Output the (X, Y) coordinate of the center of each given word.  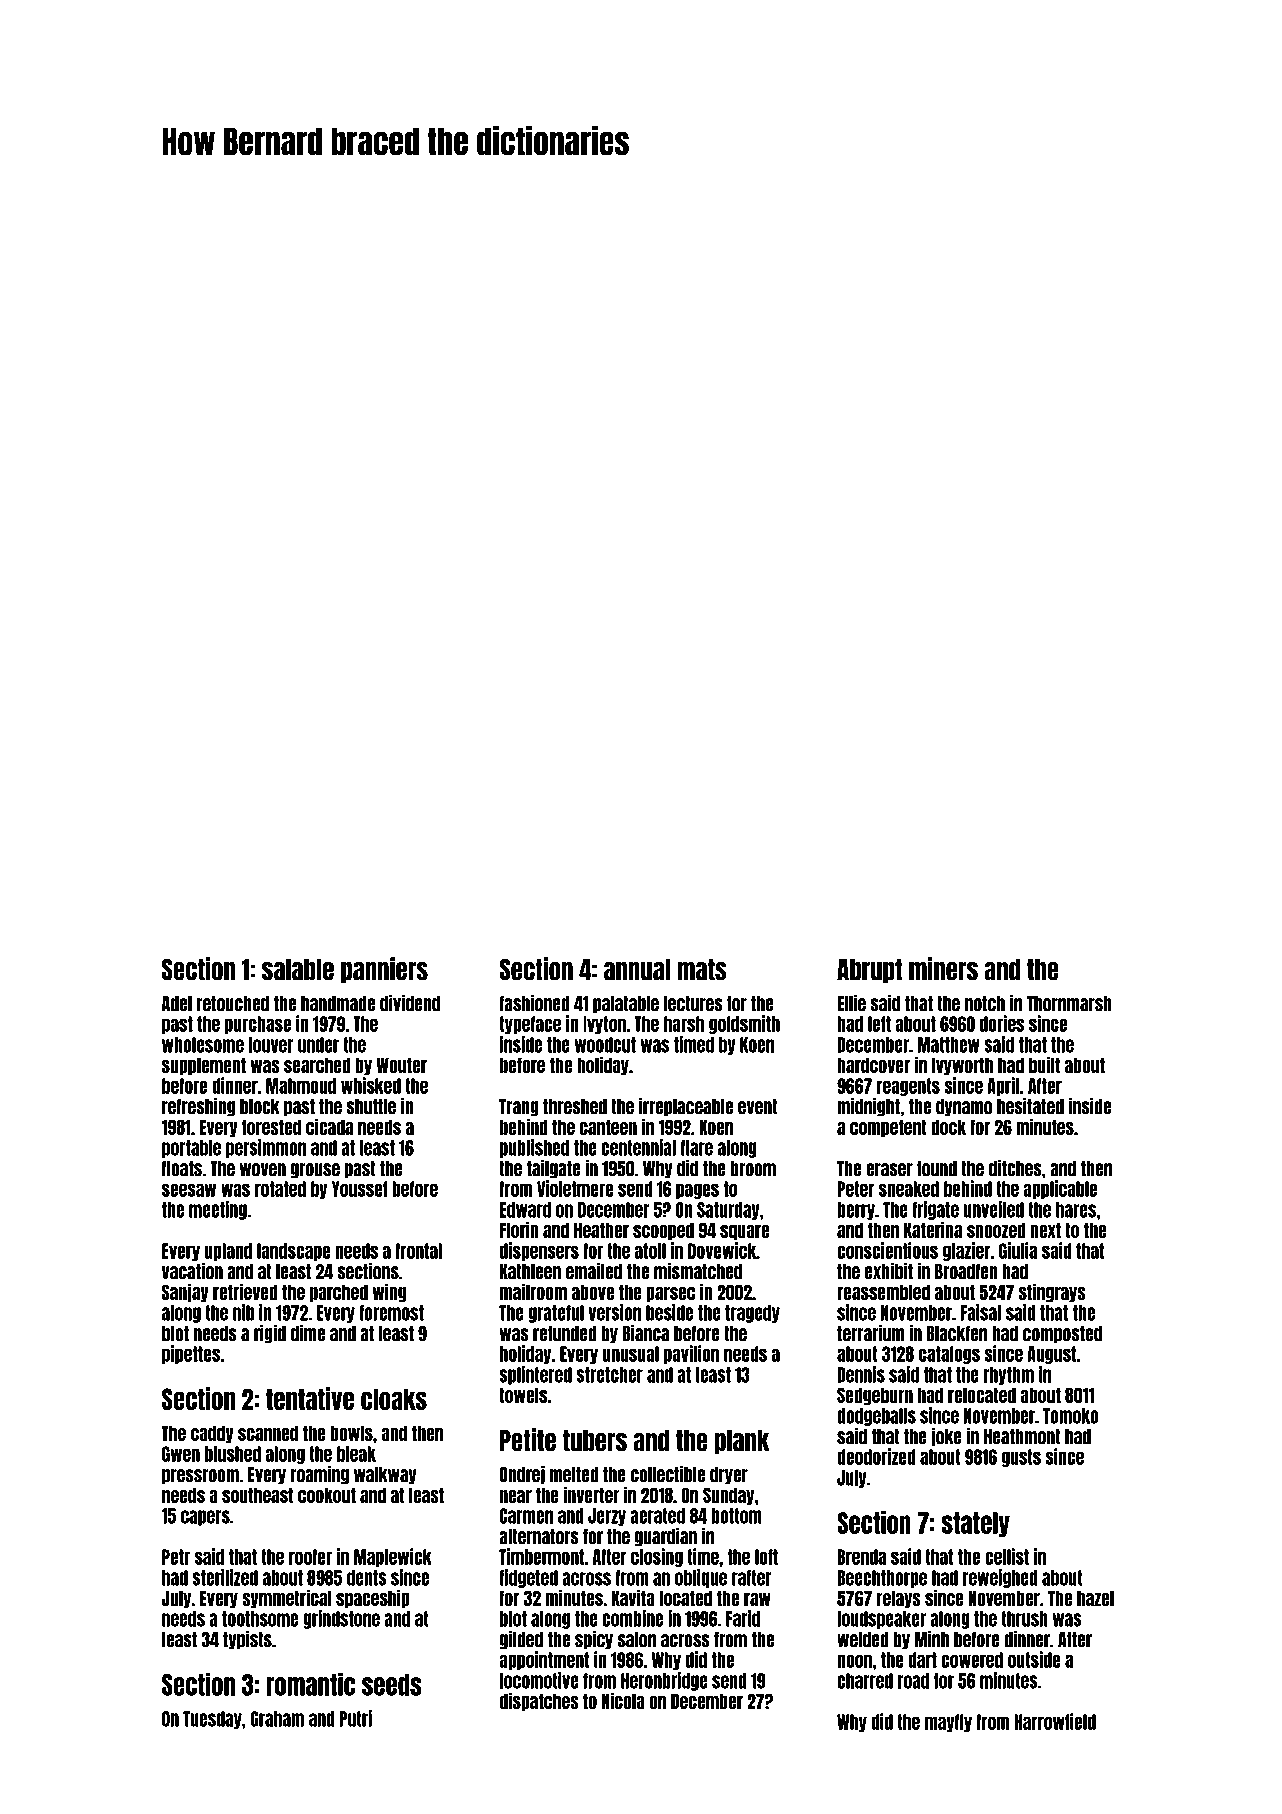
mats (702, 970)
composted (1062, 1335)
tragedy (752, 1314)
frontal (418, 1251)
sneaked (909, 1189)
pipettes (191, 1354)
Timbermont (541, 1556)
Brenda (861, 1557)
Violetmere (575, 1188)
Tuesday (212, 1720)
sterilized (225, 1577)
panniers (384, 970)
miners (943, 969)
